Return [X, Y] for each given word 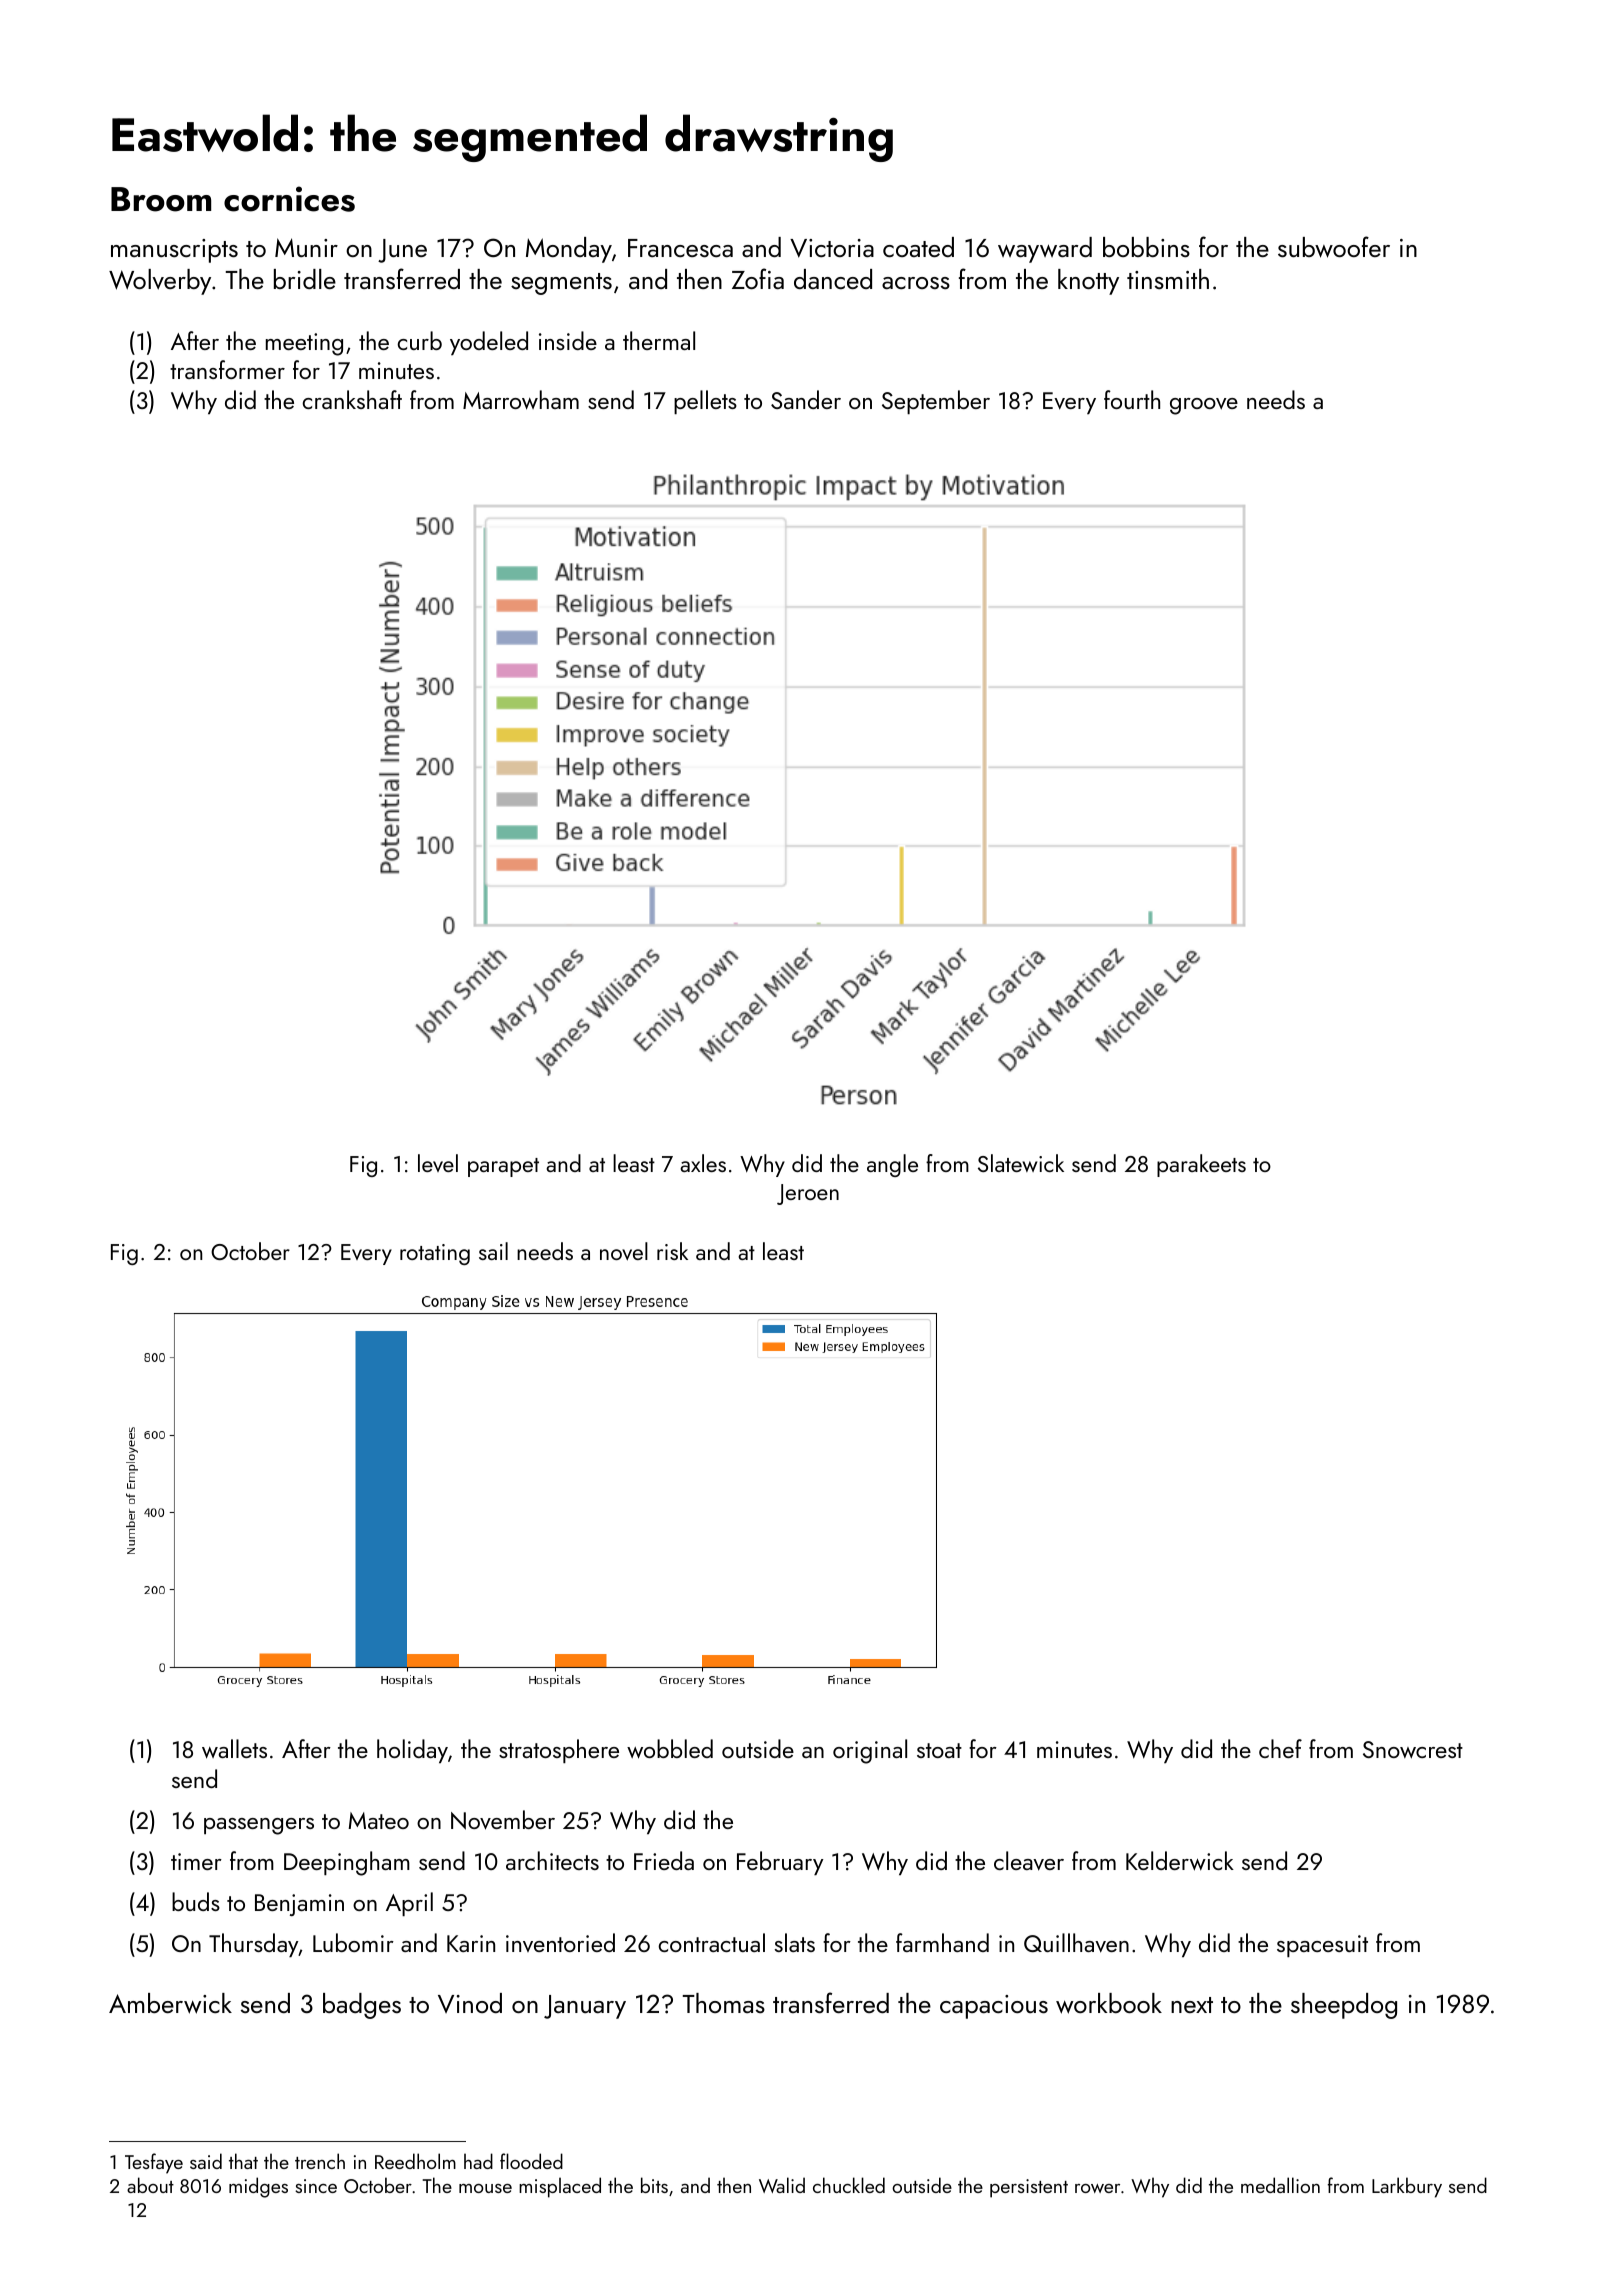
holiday [412, 1751]
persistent [1029, 2188]
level [438, 1163]
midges [258, 2187]
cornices [289, 199]
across [916, 283]
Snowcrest [1413, 1750]
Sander [806, 399]
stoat [939, 1750]
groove [1204, 406]
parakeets [1201, 1165]
